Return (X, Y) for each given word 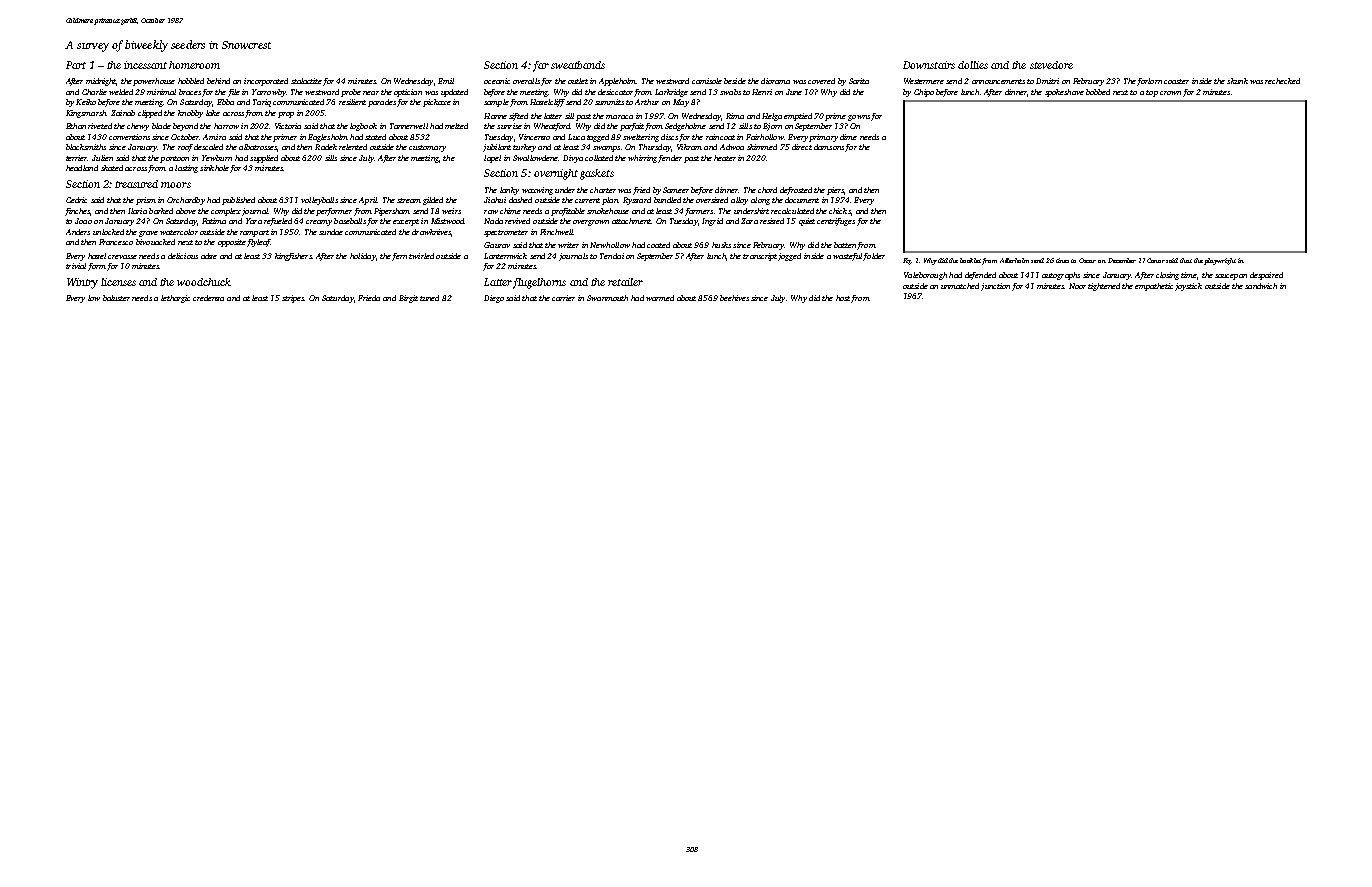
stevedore (1051, 65)
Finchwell (556, 232)
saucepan (1231, 277)
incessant (145, 65)
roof (185, 148)
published (238, 201)
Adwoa (732, 147)
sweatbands (578, 65)
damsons (829, 147)
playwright (1220, 261)
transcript (760, 257)
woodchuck (204, 282)
